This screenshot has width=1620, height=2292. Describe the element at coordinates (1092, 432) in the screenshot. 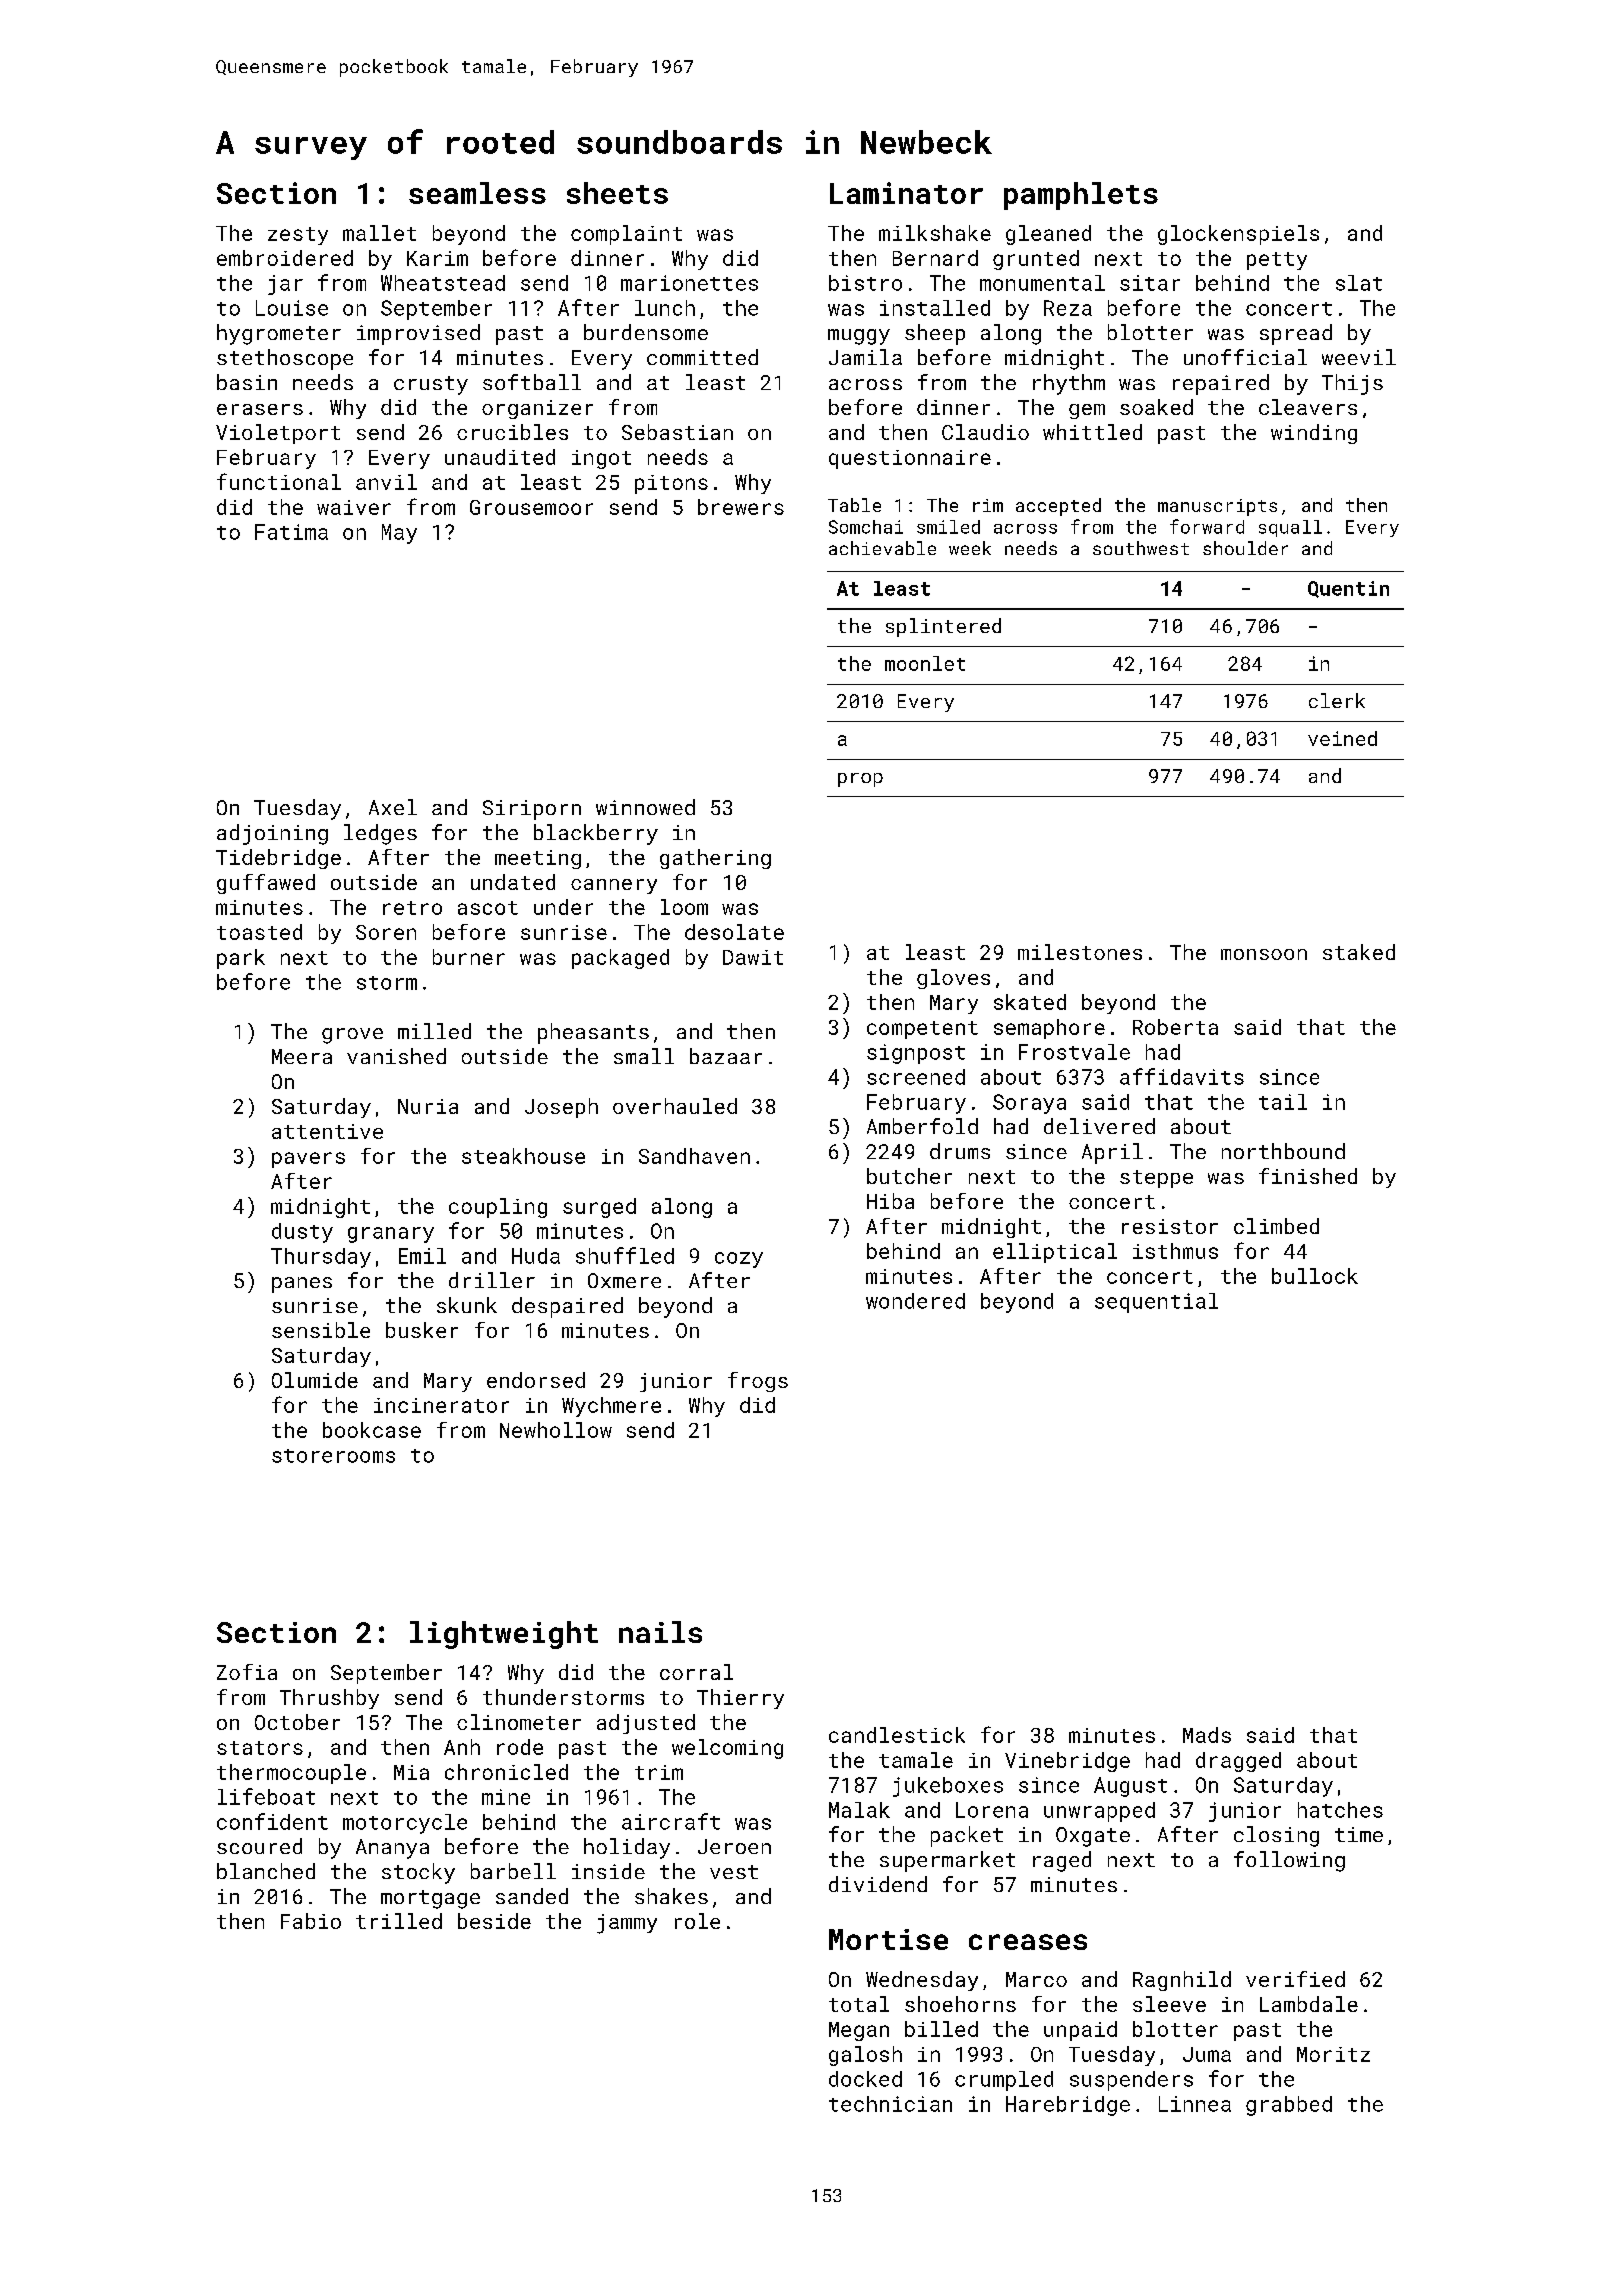

I see `whittled` at that location.
